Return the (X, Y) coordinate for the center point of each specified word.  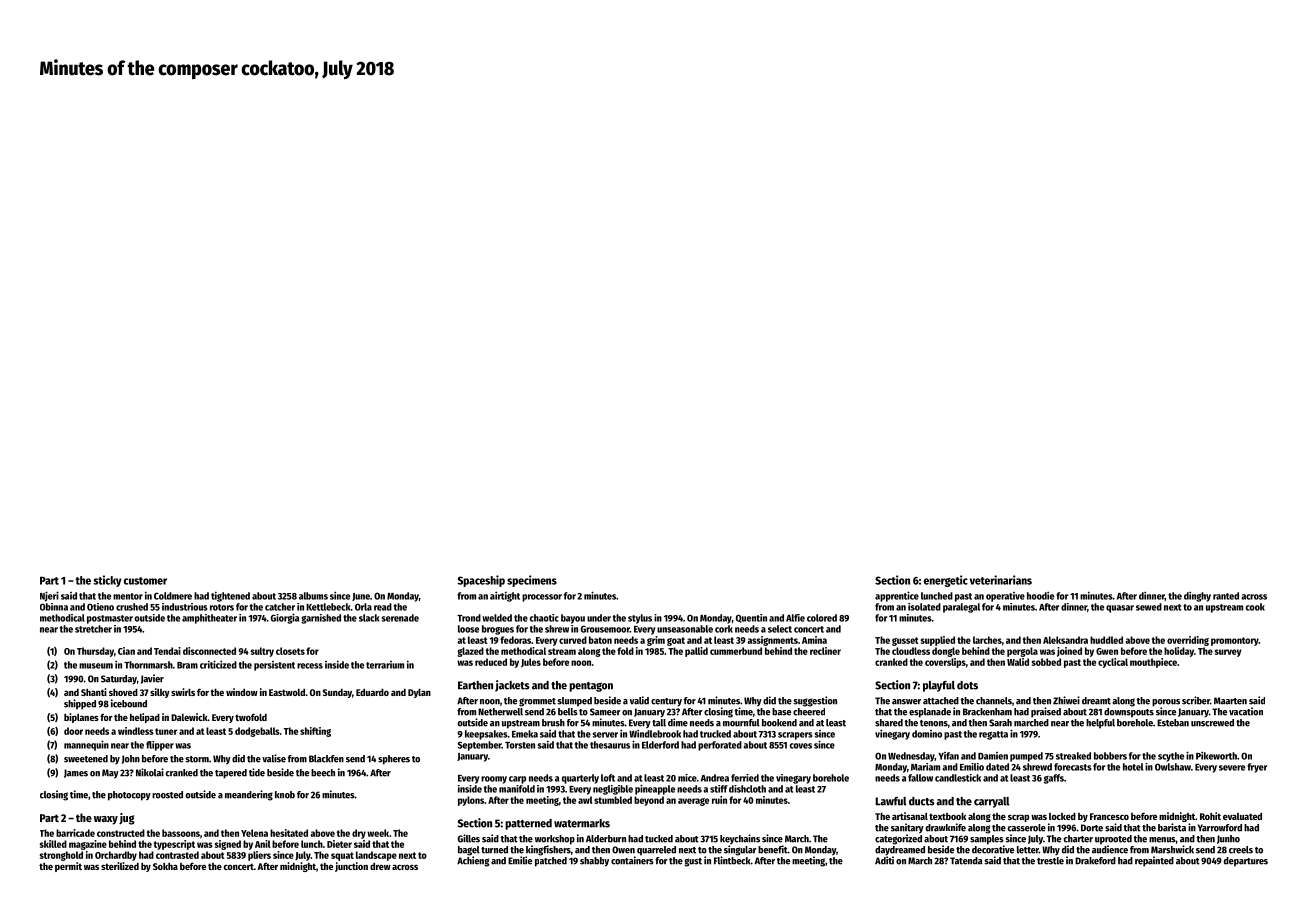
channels (994, 701)
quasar (1120, 609)
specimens (532, 581)
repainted (1154, 861)
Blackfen (326, 759)
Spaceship (481, 581)
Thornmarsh (148, 665)
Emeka (525, 734)
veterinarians (1001, 580)
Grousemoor (605, 629)
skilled (53, 844)
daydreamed (900, 851)
